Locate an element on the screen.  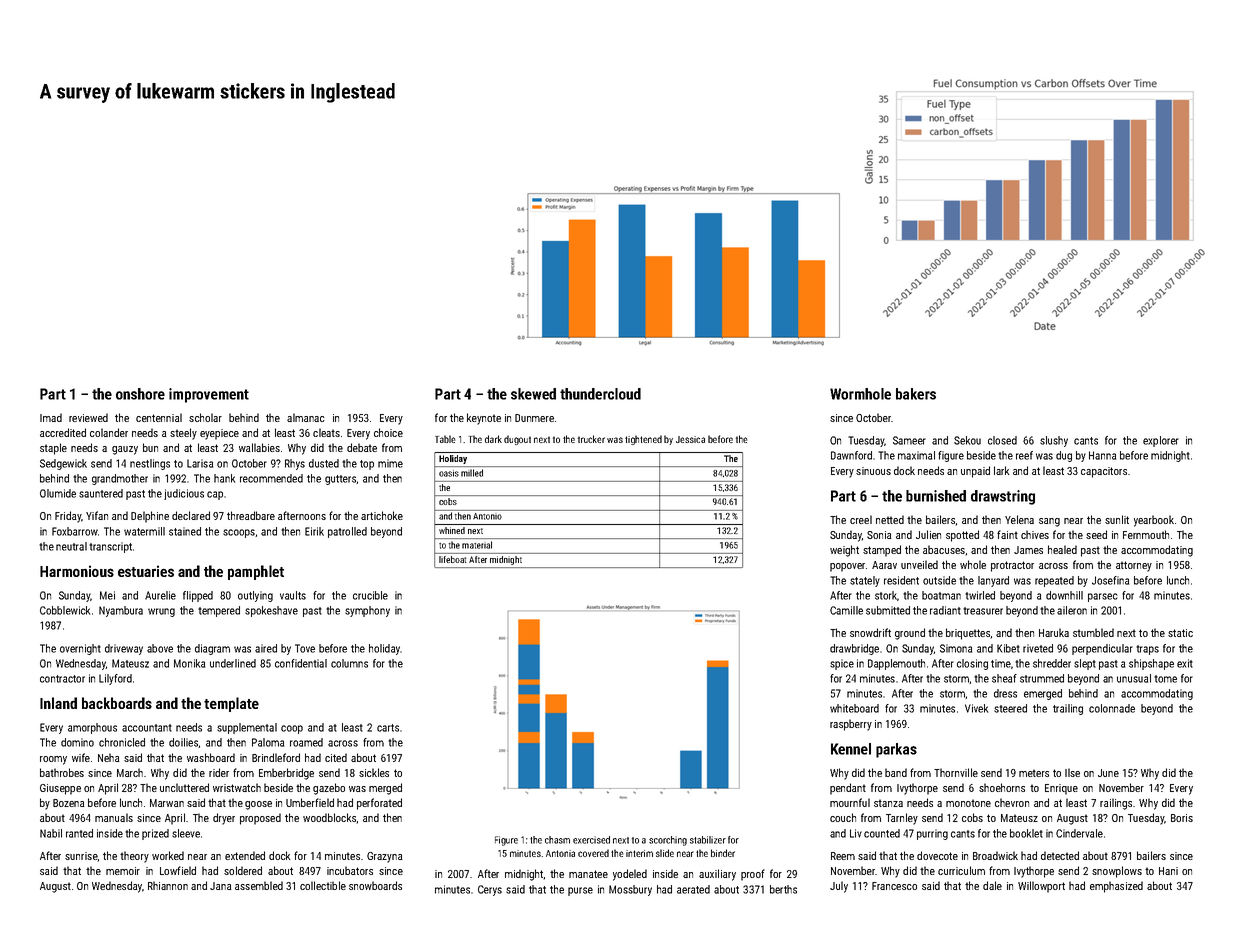
Cerys is located at coordinates (490, 890).
